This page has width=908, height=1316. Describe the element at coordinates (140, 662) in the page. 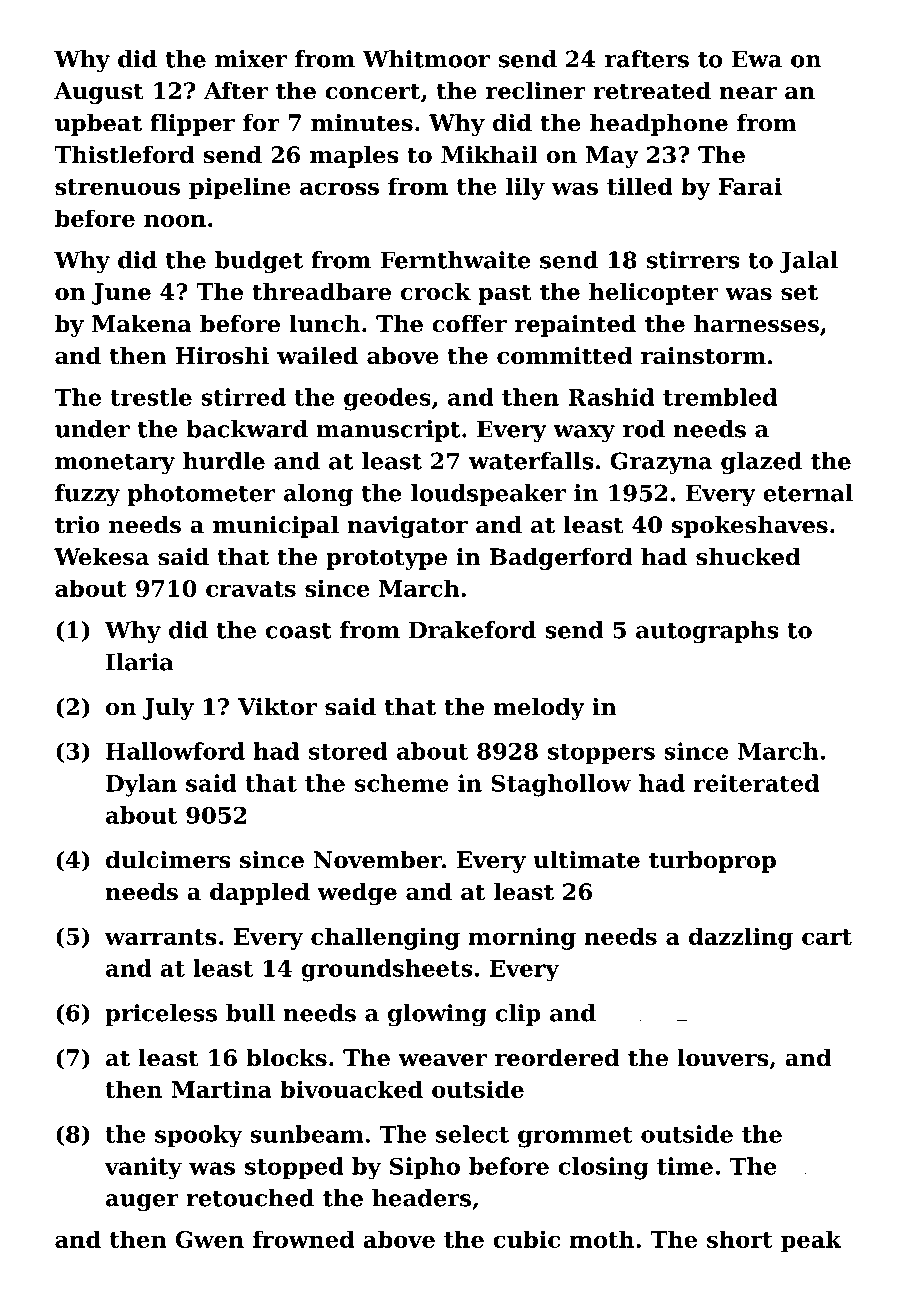

I see `Ilaria` at that location.
